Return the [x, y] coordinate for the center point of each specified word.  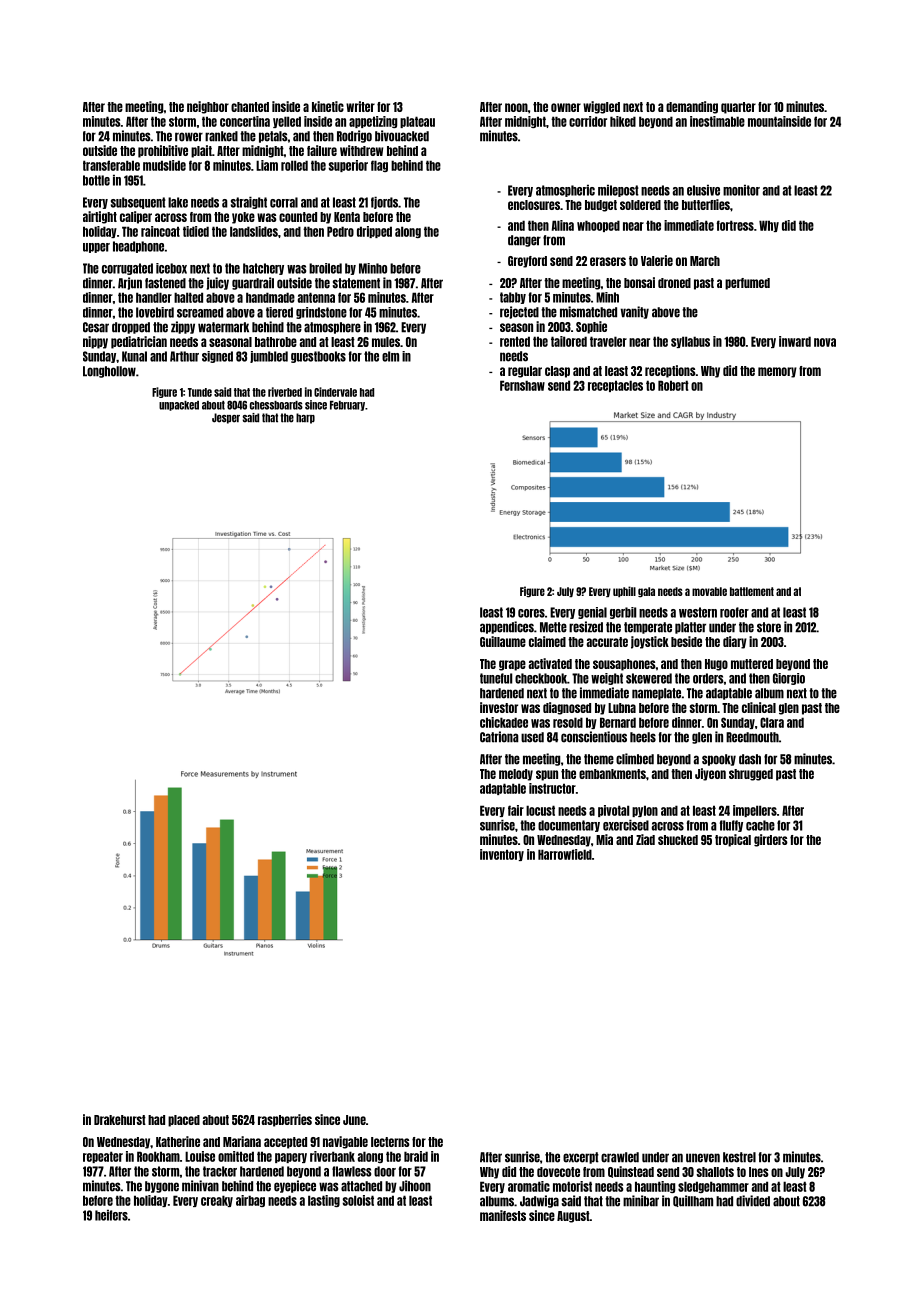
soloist [358, 1200]
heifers [111, 1215]
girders [771, 840]
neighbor [208, 107]
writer [360, 106]
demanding [692, 107]
